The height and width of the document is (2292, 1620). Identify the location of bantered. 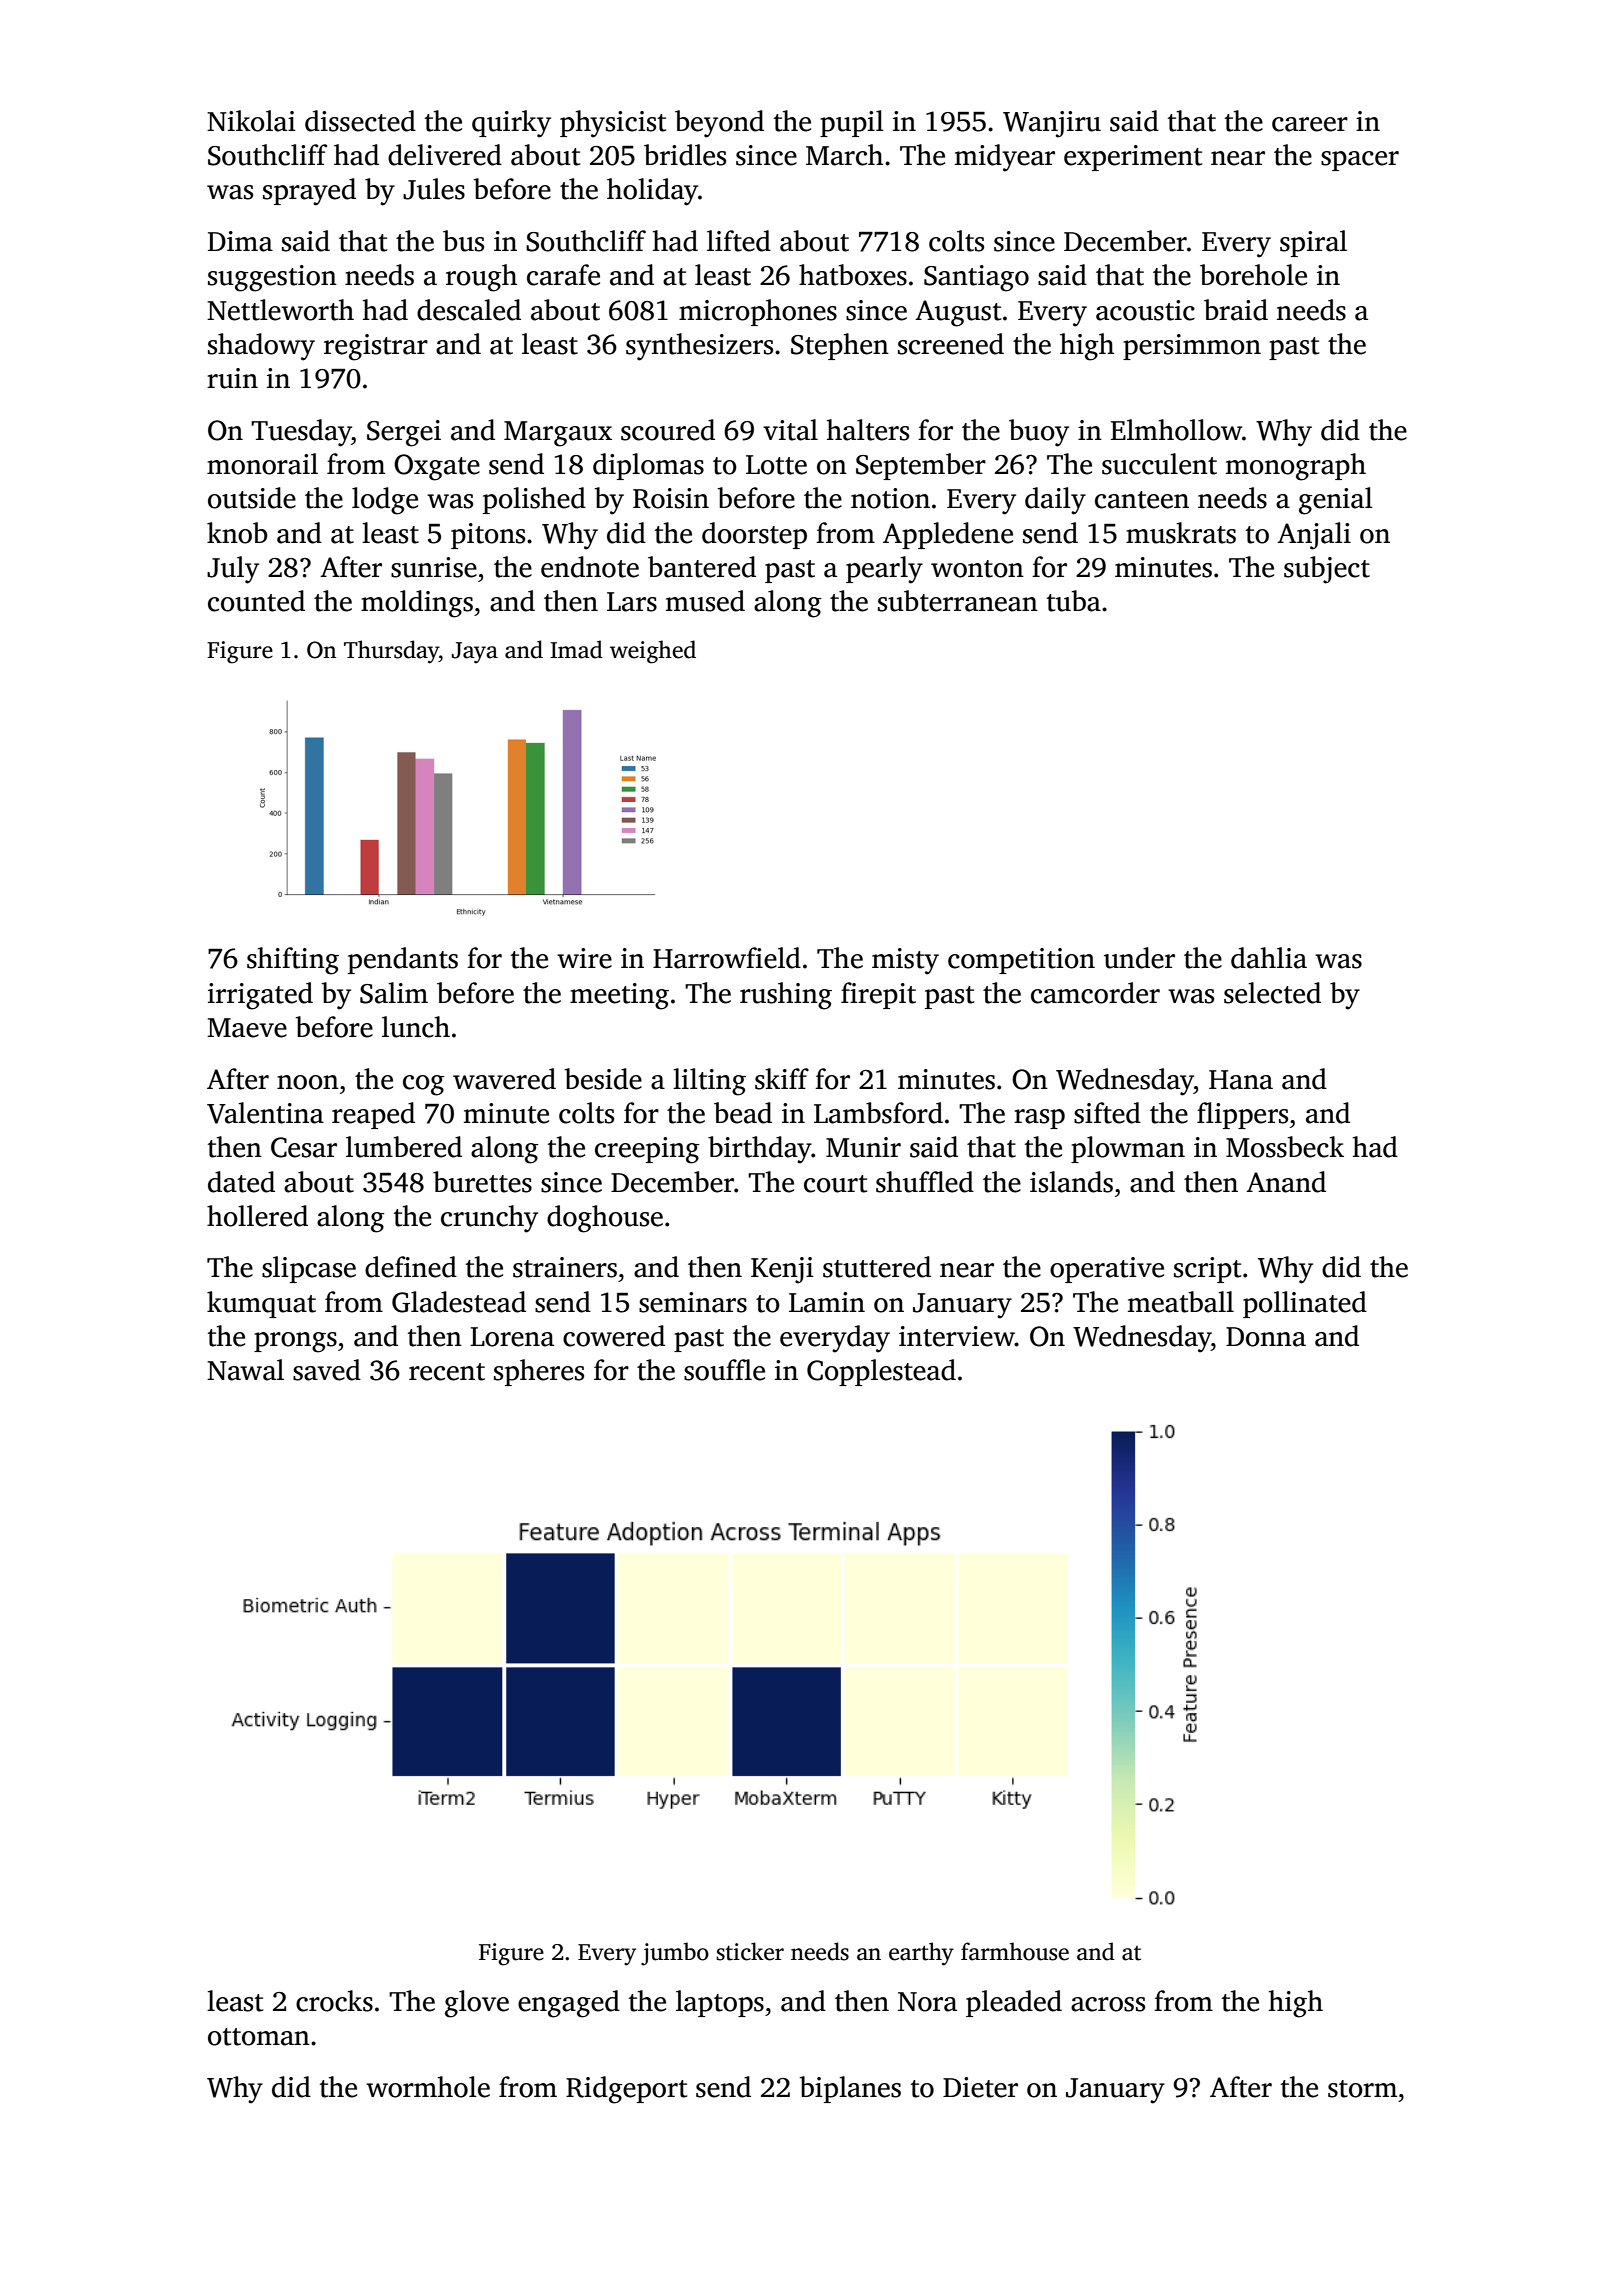
(702, 567).
